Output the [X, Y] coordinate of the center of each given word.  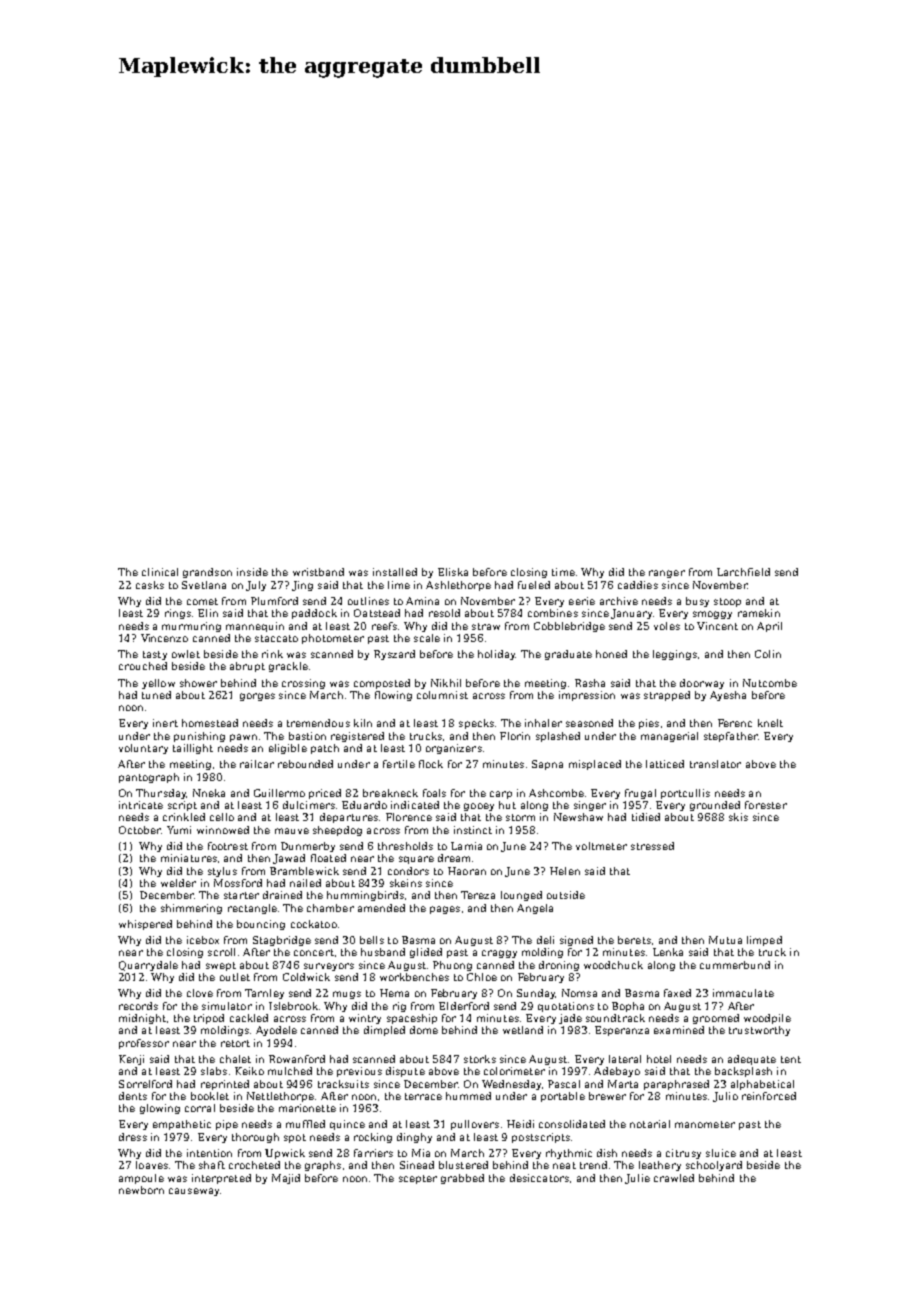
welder [178, 883]
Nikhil [446, 683]
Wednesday [511, 1085]
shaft [212, 1165]
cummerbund [735, 965]
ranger [667, 574]
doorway [702, 684]
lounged [521, 896]
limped [764, 941]
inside [252, 572]
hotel [659, 1059]
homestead [210, 723]
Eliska [453, 572]
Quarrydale [148, 966]
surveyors [329, 967]
